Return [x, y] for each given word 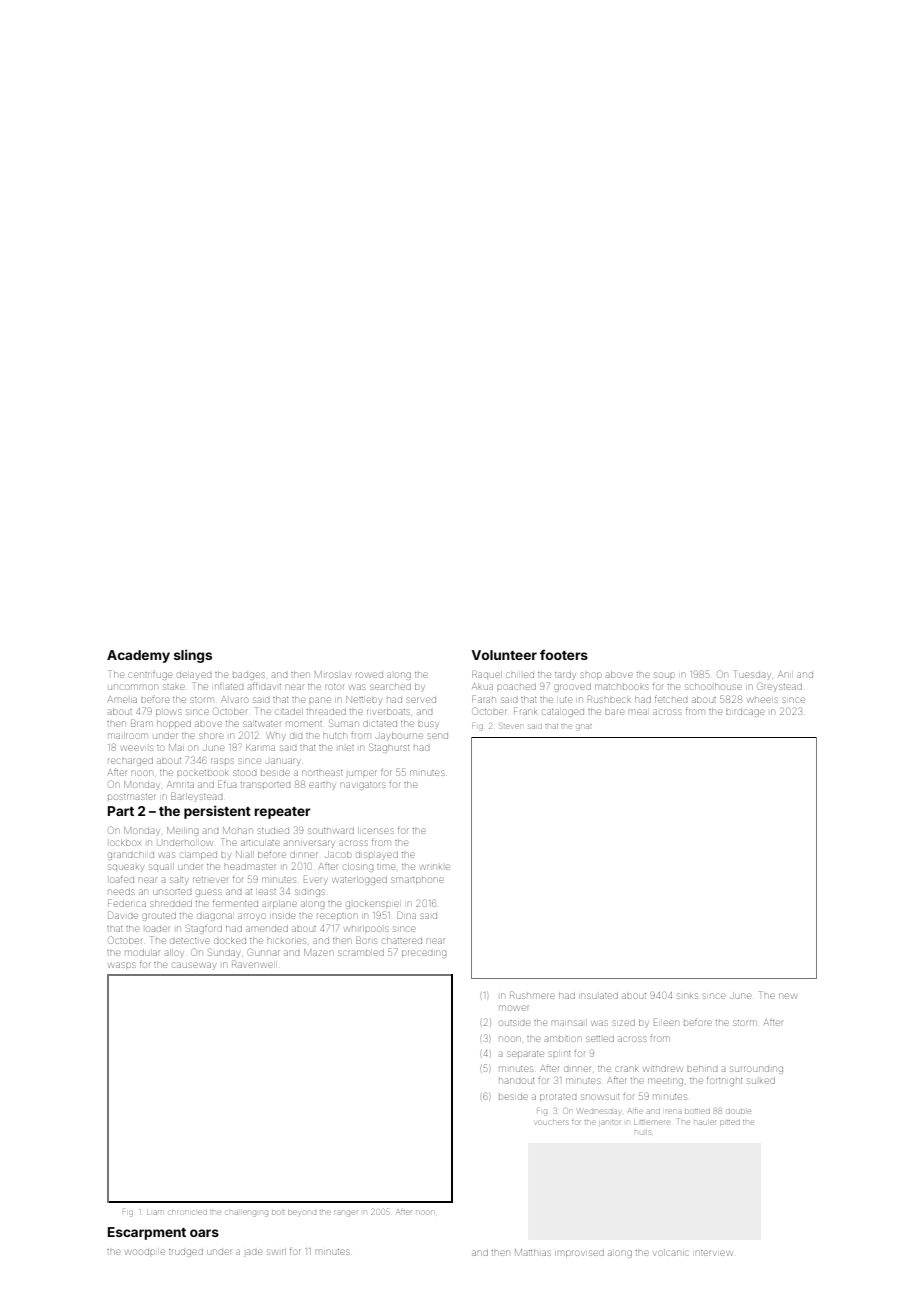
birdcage [745, 713]
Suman [343, 723]
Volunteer [504, 655]
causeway [194, 966]
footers [564, 654]
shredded [171, 904]
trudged [186, 1253]
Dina [406, 915]
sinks [687, 996]
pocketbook [203, 773]
